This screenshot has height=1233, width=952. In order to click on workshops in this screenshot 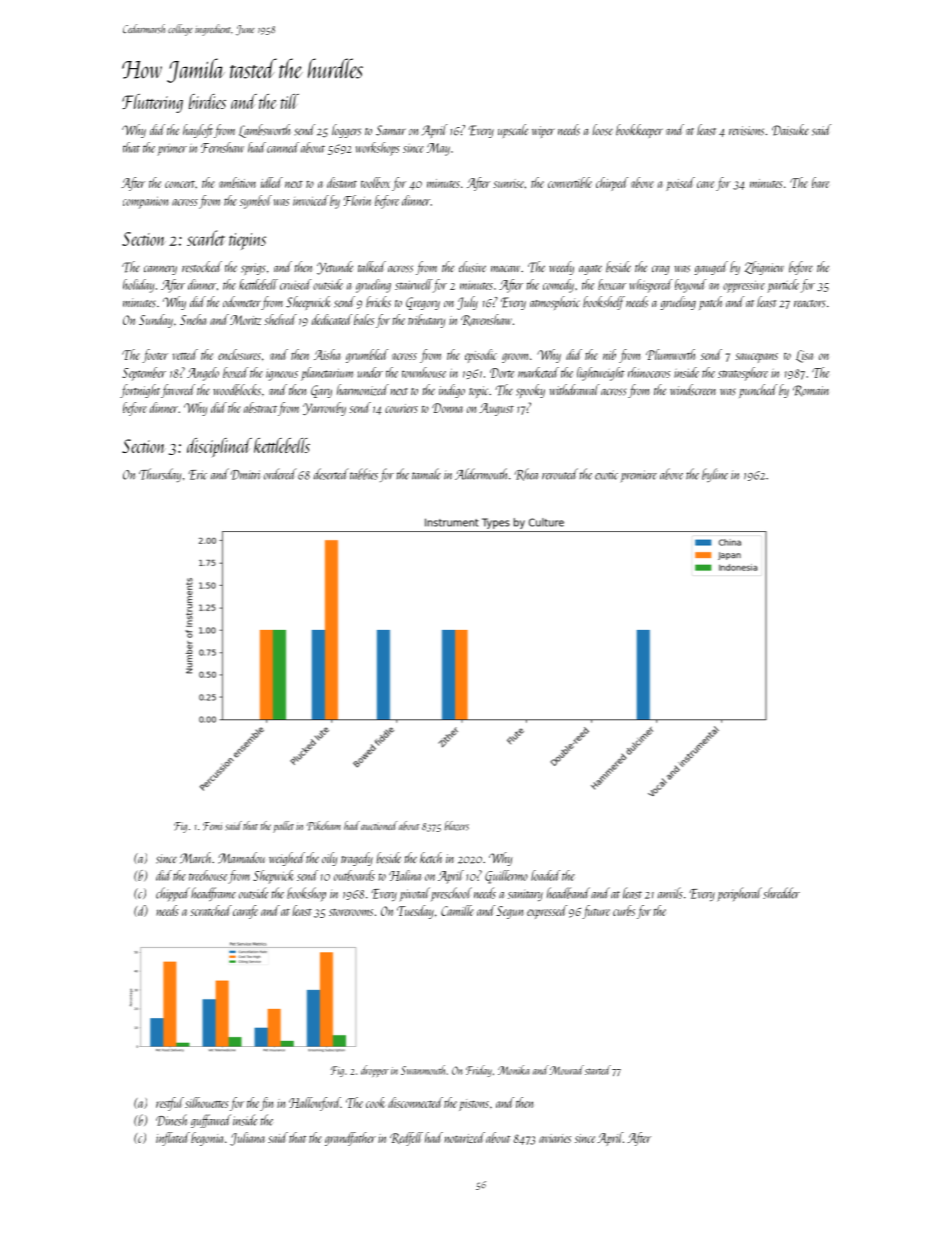, I will do `click(378, 149)`.
